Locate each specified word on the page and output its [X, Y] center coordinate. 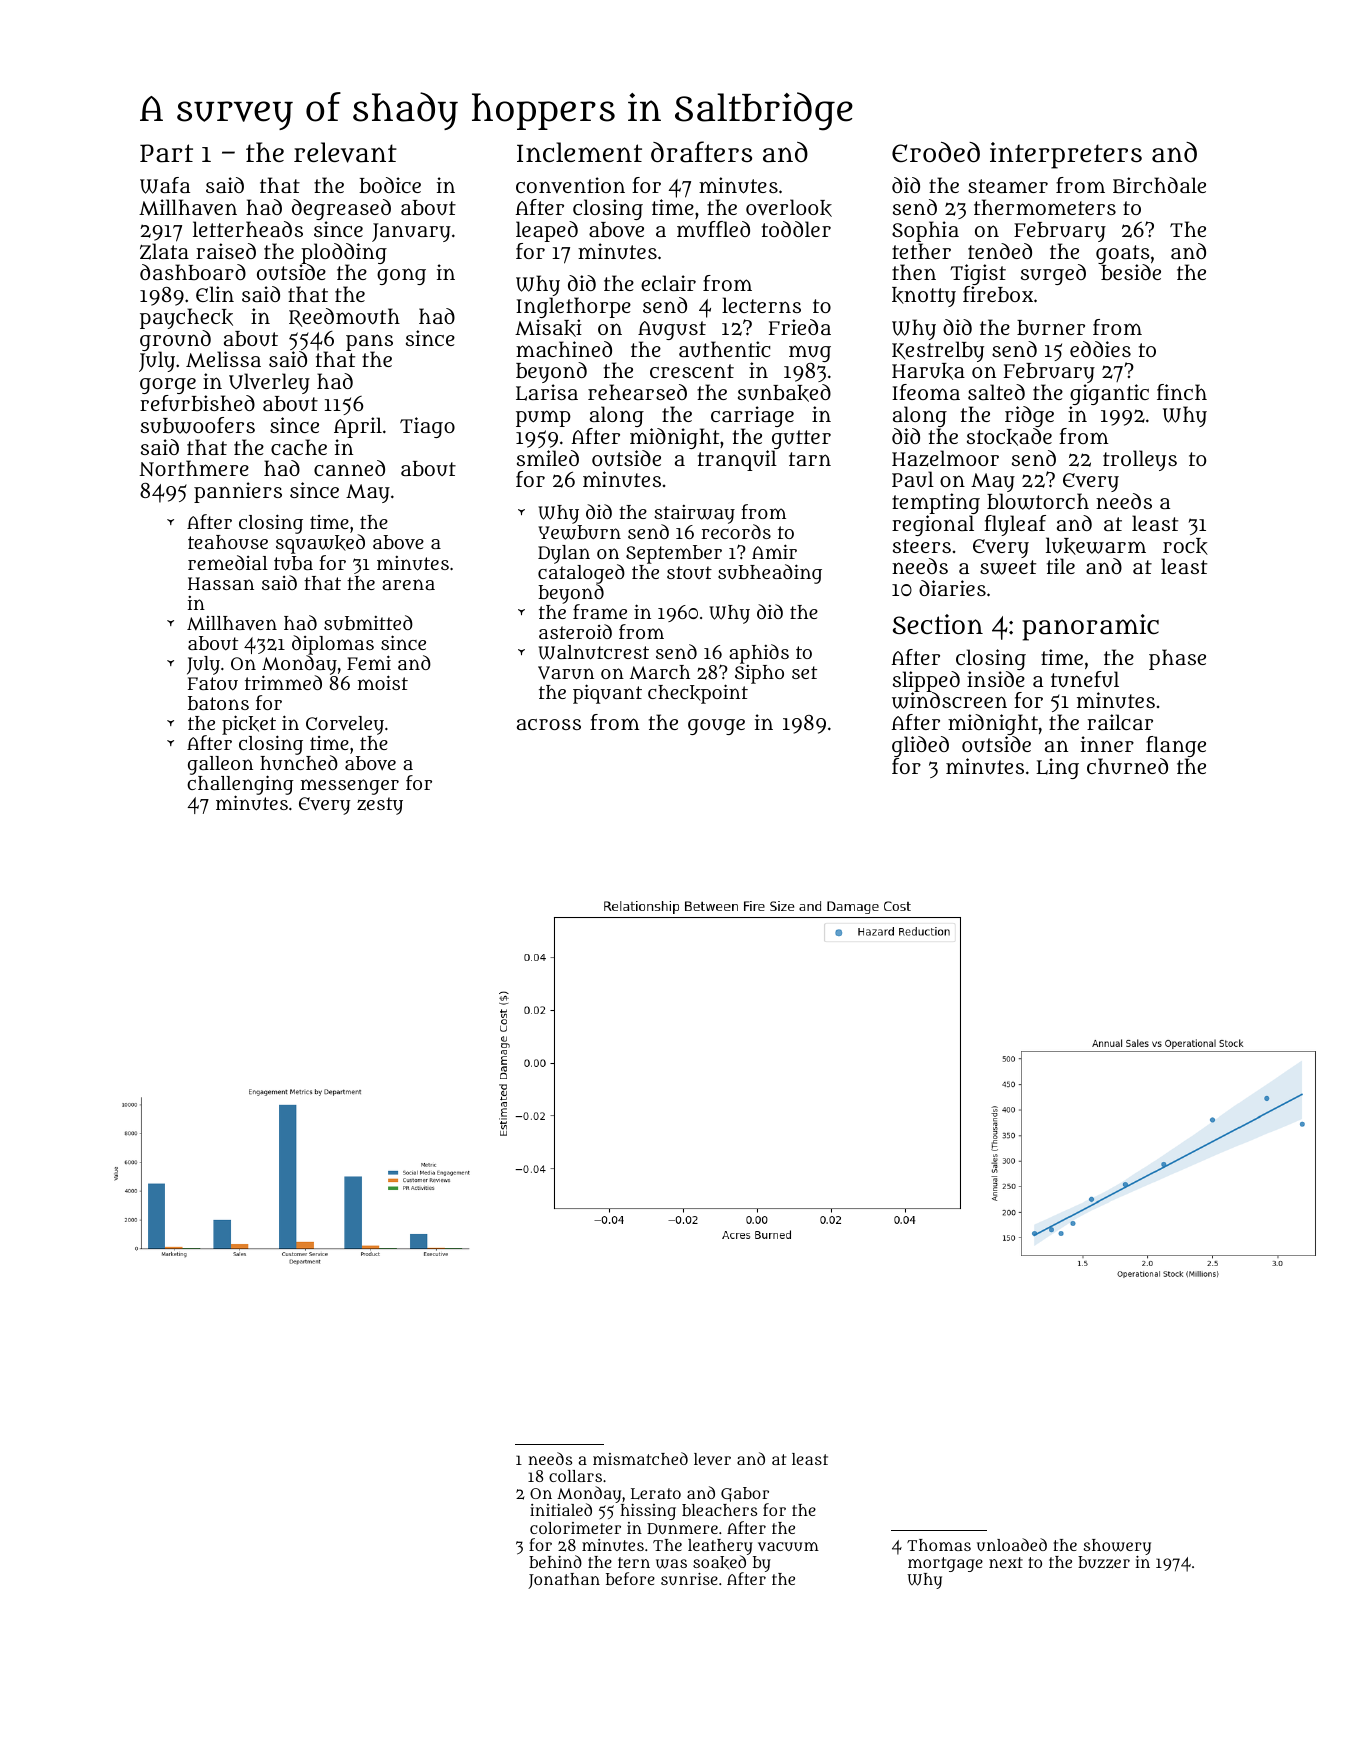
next [1006, 1562]
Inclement [579, 152]
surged [1053, 274]
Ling [1057, 768]
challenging [240, 786]
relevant [345, 152]
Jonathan [564, 1581]
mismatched [640, 1458]
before [630, 1578]
